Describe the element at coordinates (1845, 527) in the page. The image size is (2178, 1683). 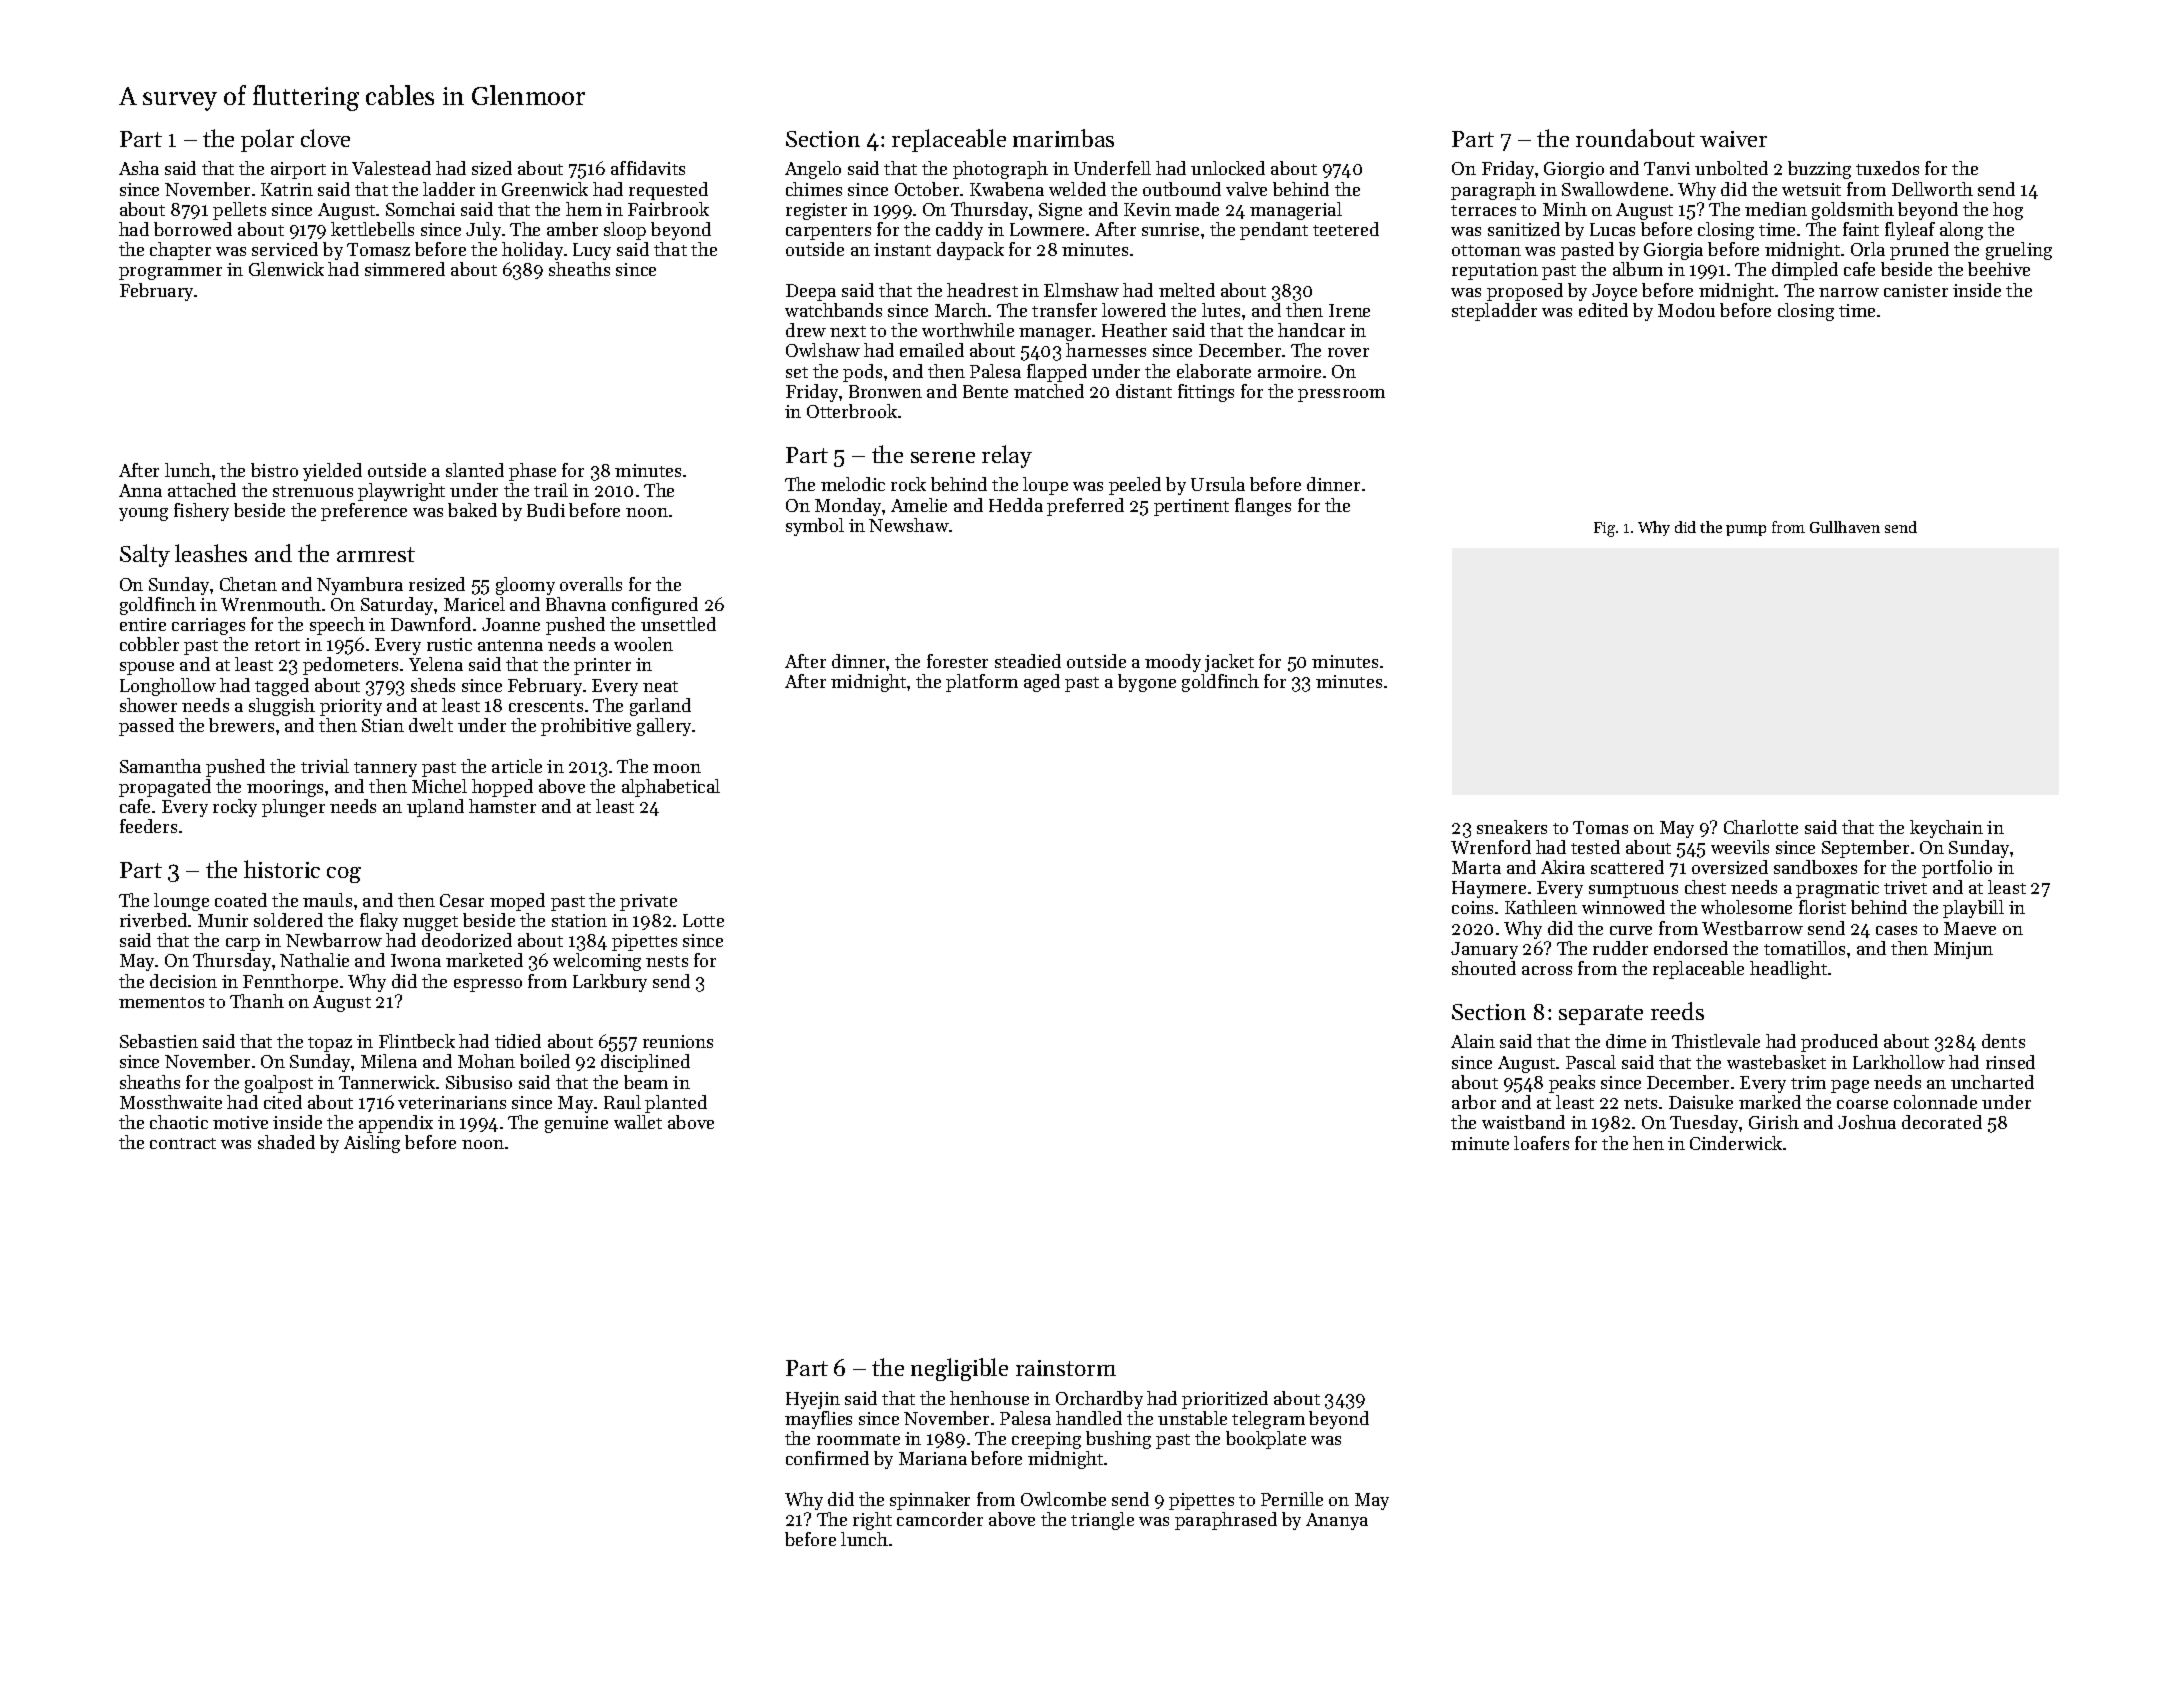
I see `Gullhaven` at that location.
